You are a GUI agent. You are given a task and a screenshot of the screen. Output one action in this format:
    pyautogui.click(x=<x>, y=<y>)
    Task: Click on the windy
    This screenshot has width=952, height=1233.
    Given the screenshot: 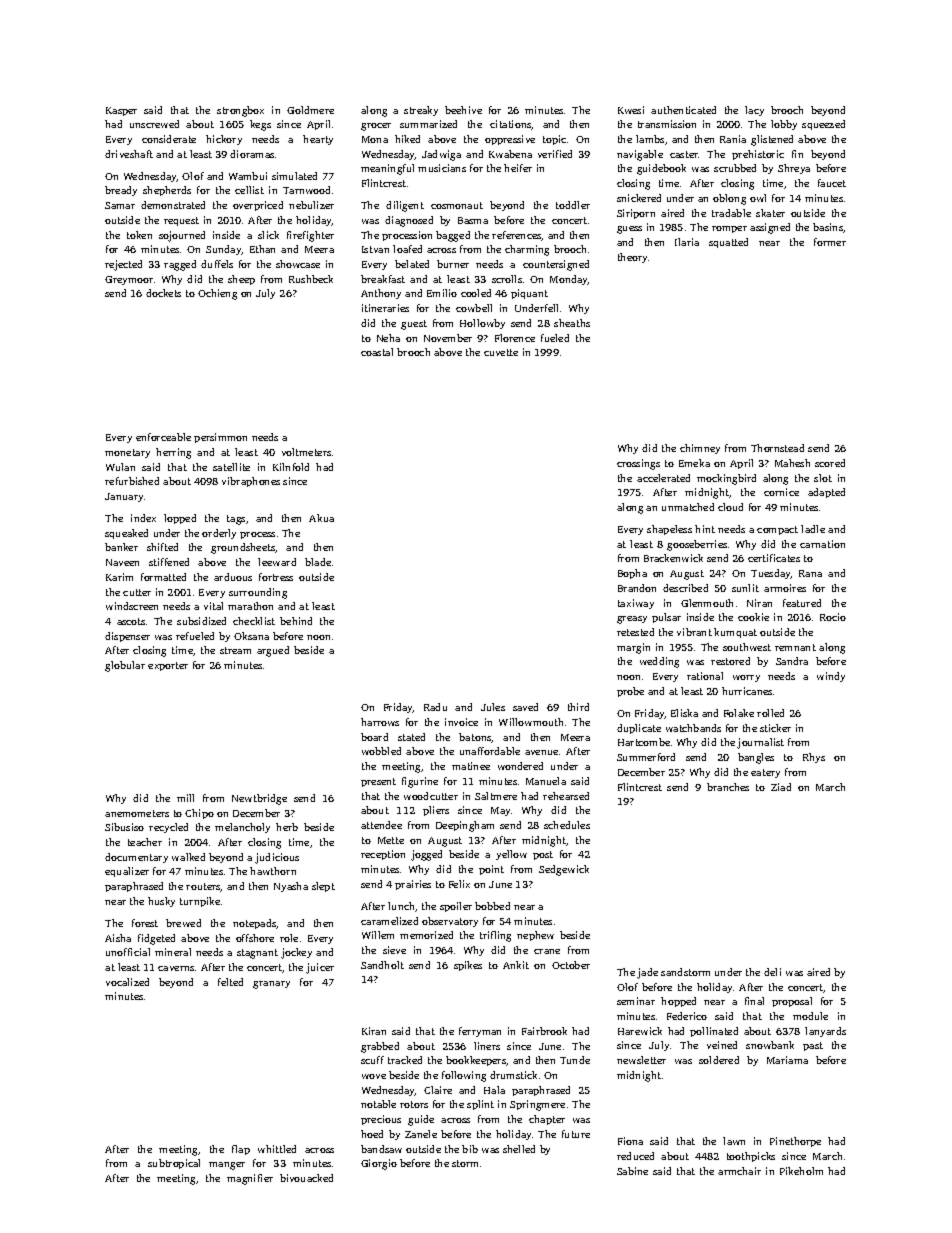 What is the action you would take?
    pyautogui.click(x=831, y=677)
